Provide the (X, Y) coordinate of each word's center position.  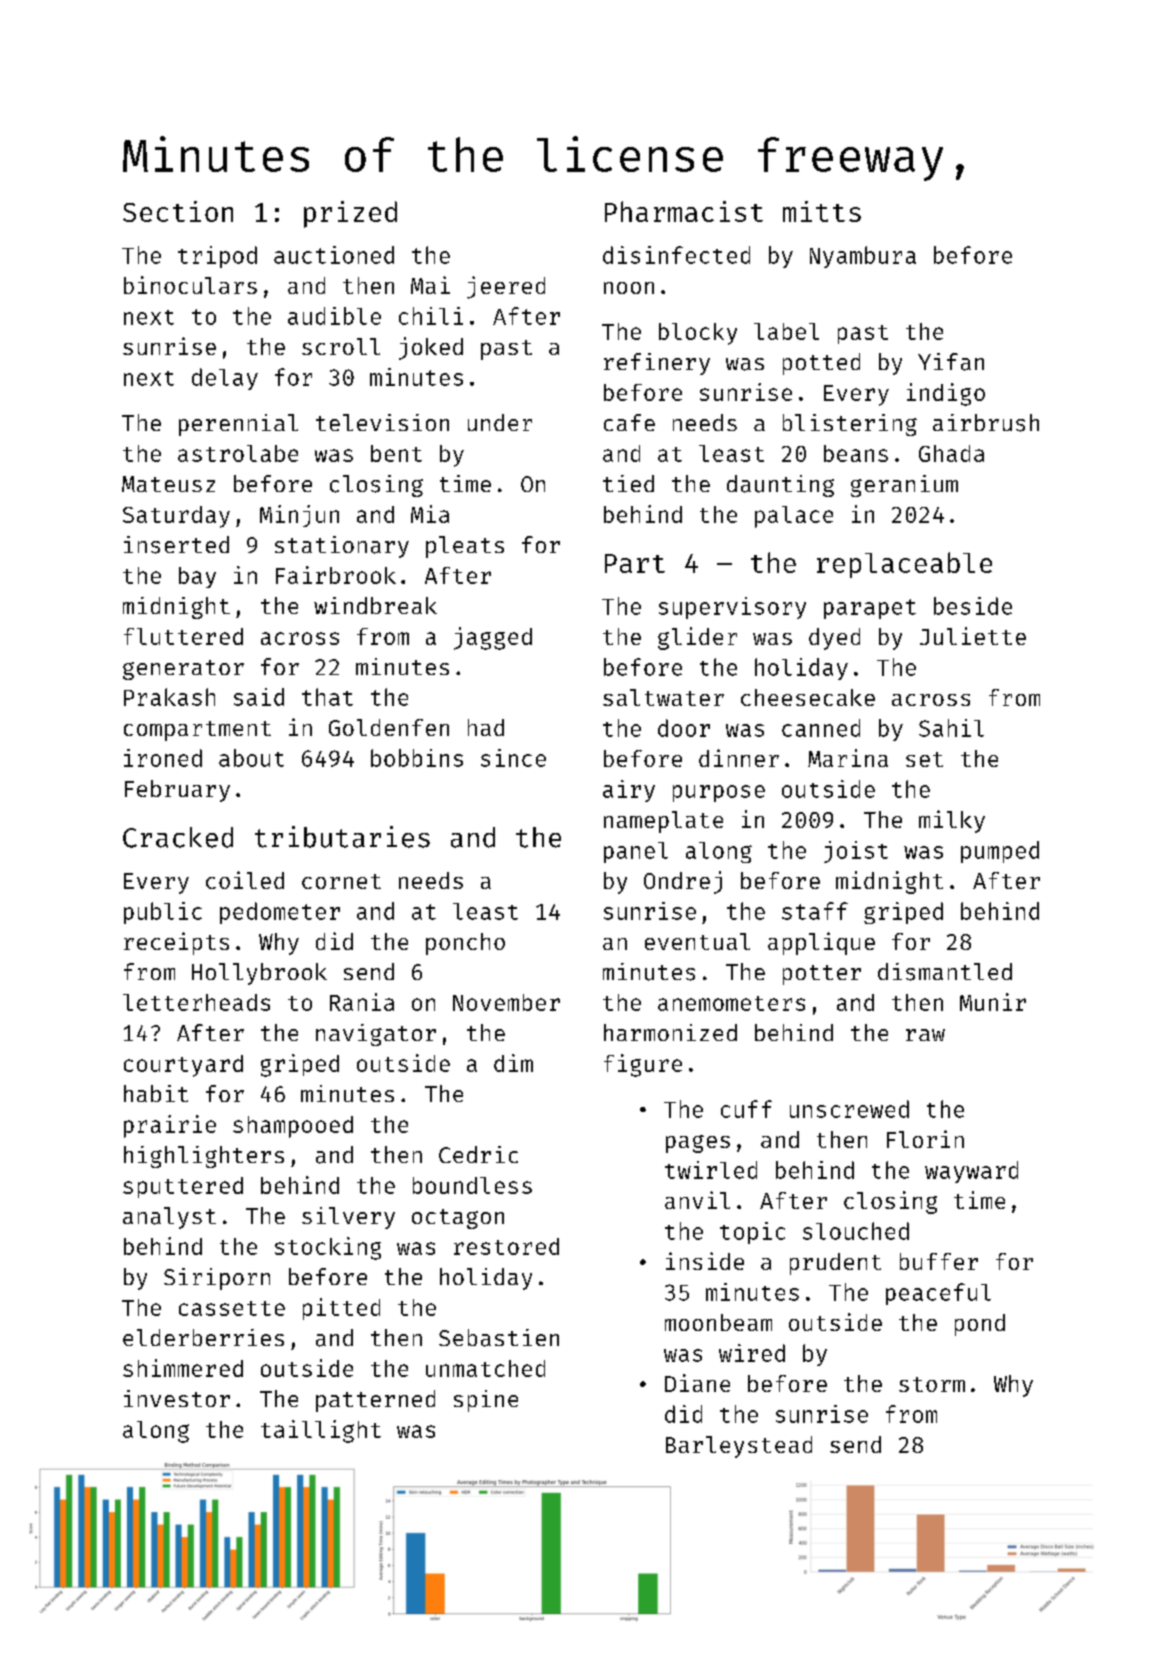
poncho (465, 944)
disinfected (676, 255)
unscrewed (849, 1109)
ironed (163, 758)
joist (856, 852)
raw (925, 1035)
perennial (238, 425)
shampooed (293, 1127)
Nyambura (863, 257)
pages (698, 1144)
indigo (946, 394)
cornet (341, 881)
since (513, 758)
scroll (341, 346)
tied (628, 483)
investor (177, 1398)
